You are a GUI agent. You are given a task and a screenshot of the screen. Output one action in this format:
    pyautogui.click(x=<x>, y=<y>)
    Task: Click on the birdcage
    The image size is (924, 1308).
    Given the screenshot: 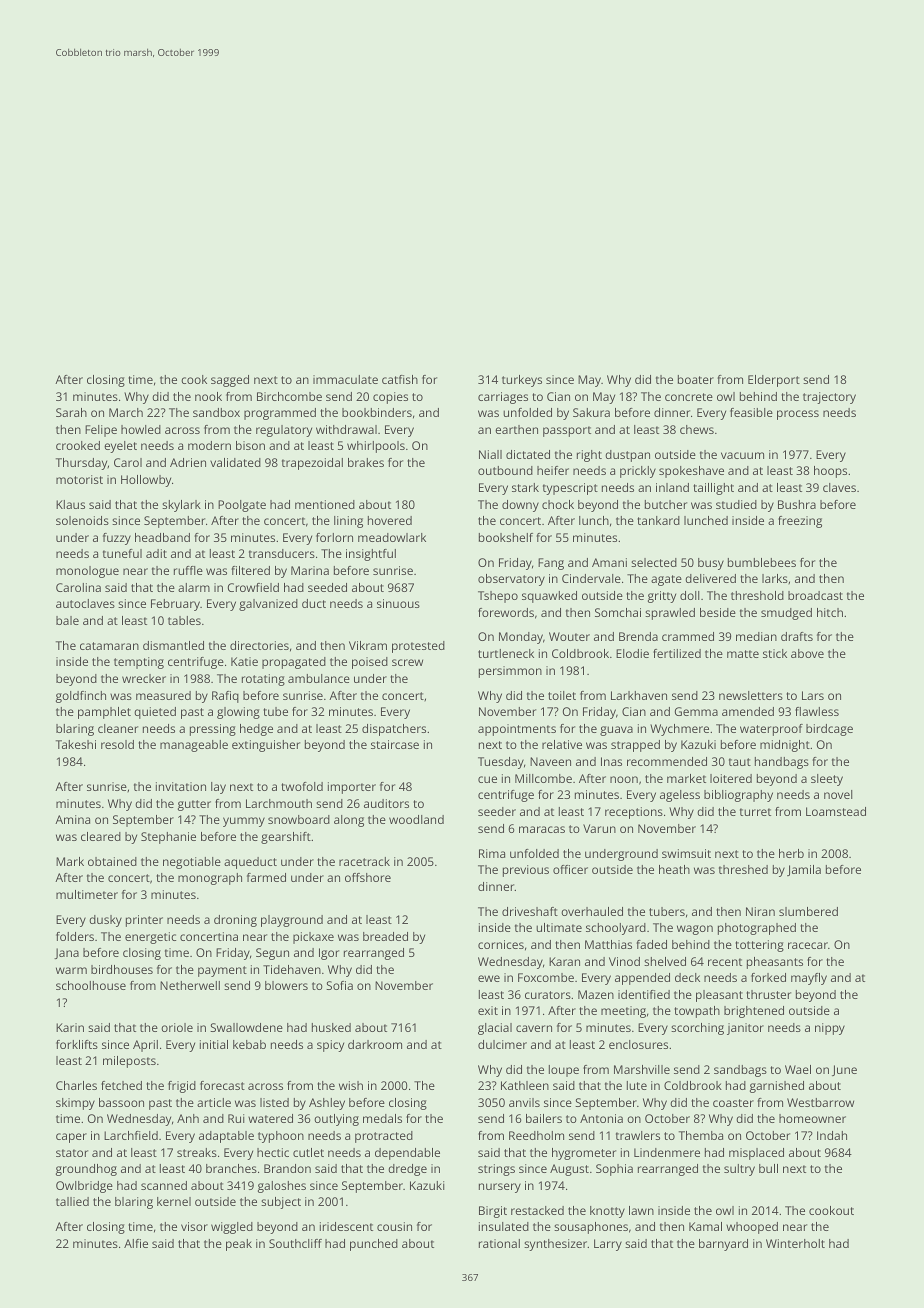 What is the action you would take?
    pyautogui.click(x=829, y=730)
